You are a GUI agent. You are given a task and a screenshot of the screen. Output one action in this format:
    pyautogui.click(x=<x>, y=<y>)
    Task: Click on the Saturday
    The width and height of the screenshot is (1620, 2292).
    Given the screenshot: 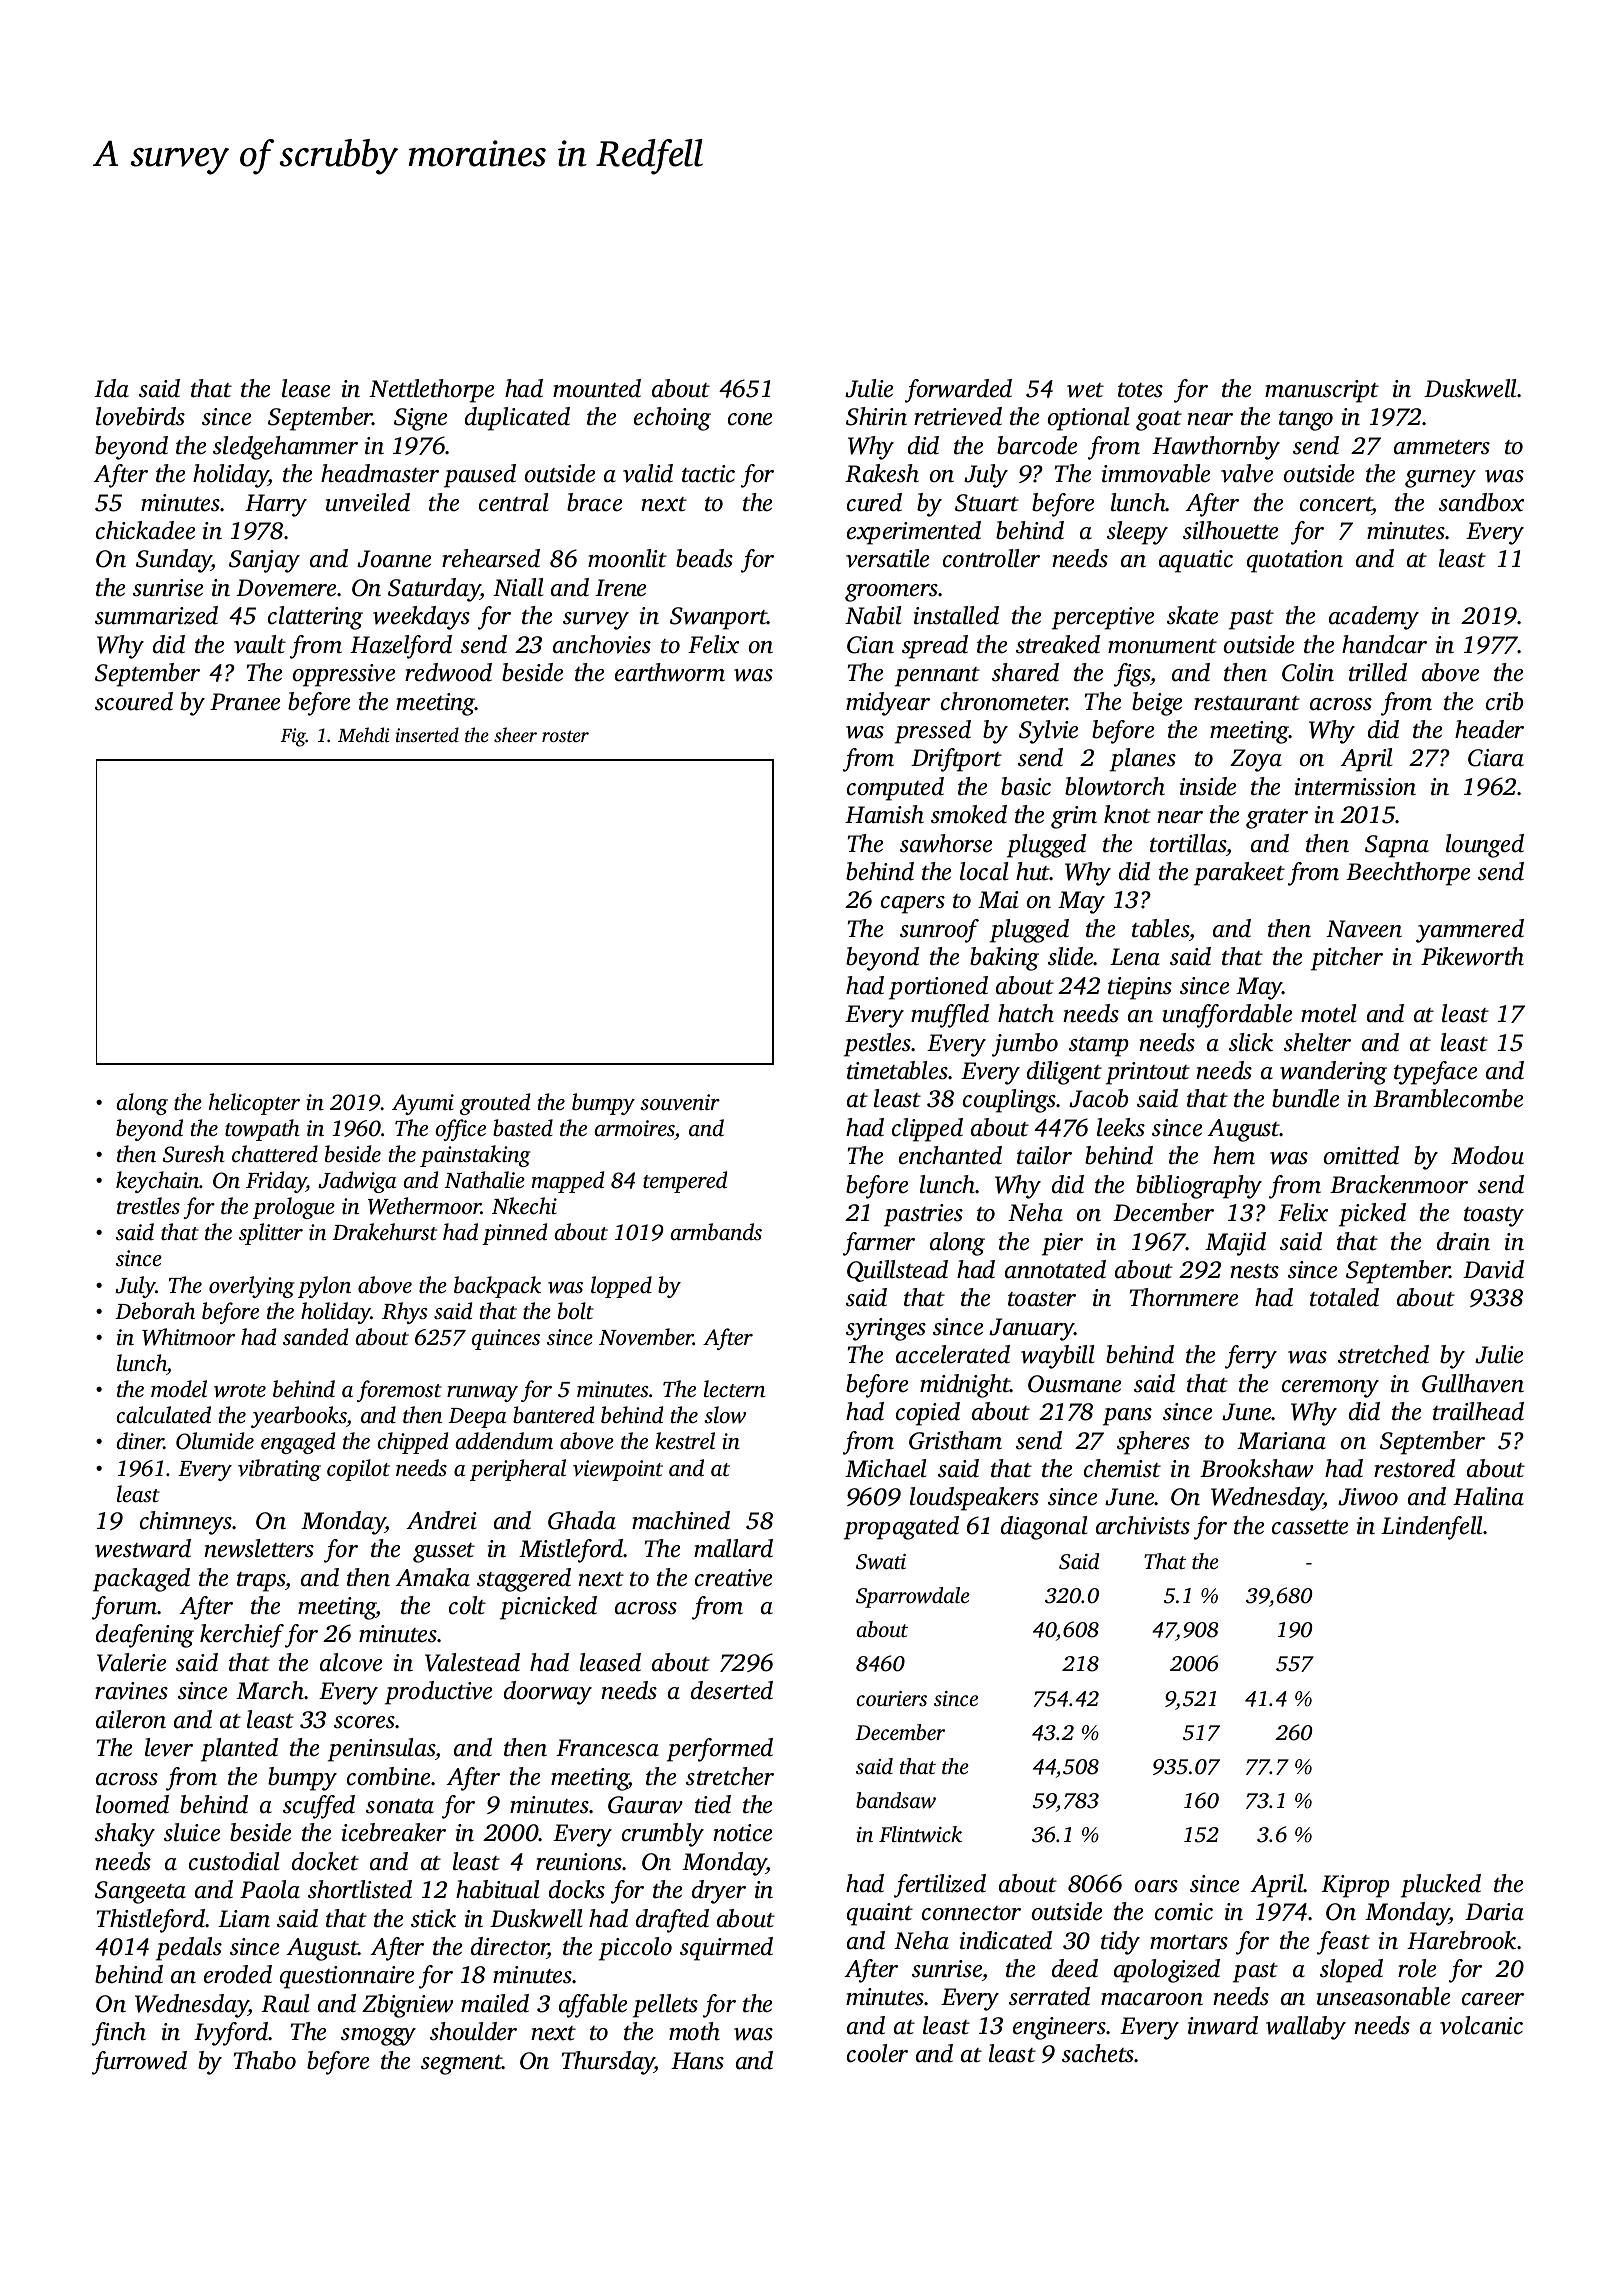 What is the action you would take?
    pyautogui.click(x=434, y=590)
